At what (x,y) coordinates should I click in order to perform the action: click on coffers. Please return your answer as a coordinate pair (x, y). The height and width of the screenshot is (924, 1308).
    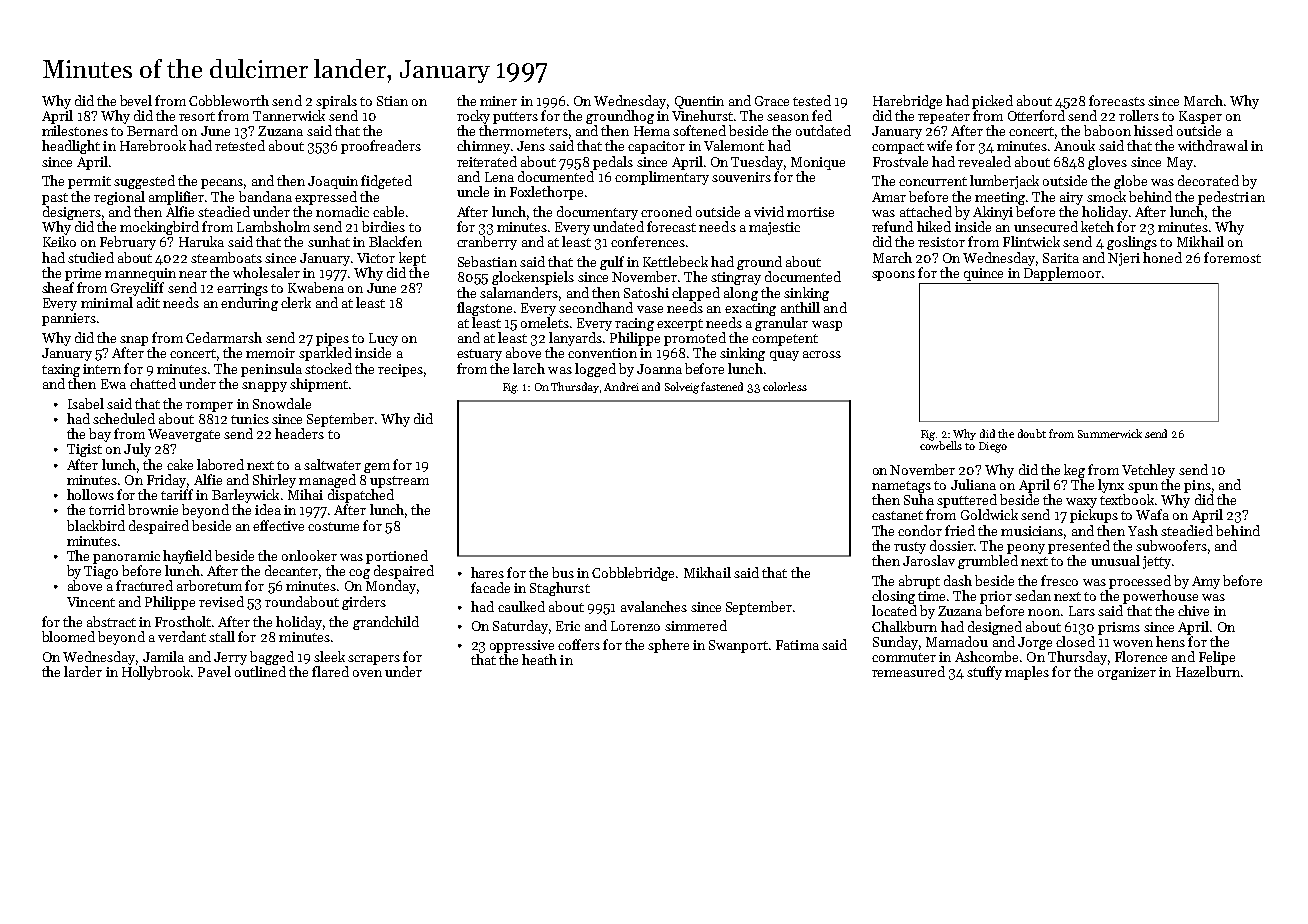
    Looking at the image, I should click on (579, 644).
